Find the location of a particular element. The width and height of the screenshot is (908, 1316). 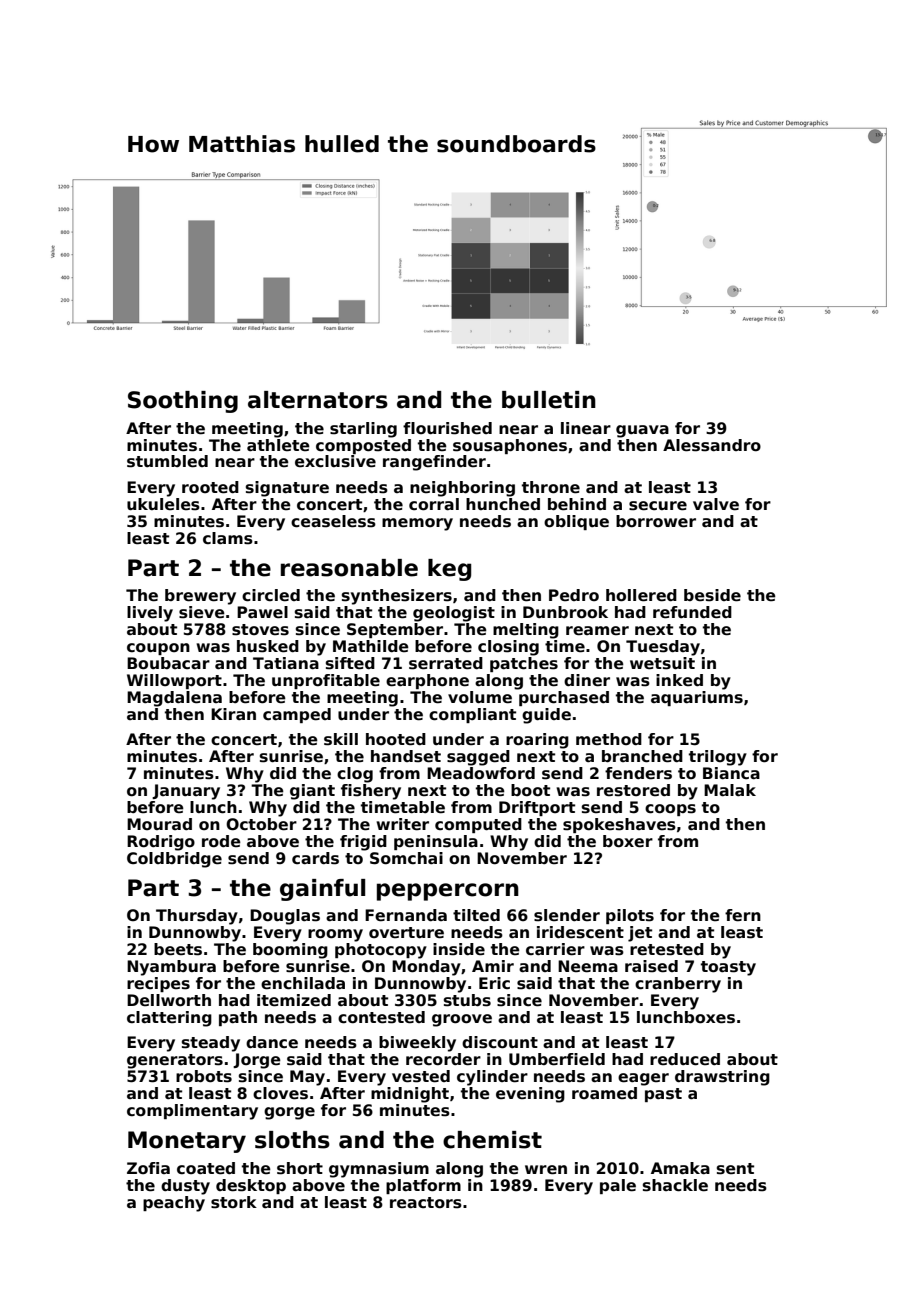

dusty is located at coordinates (185, 1187).
